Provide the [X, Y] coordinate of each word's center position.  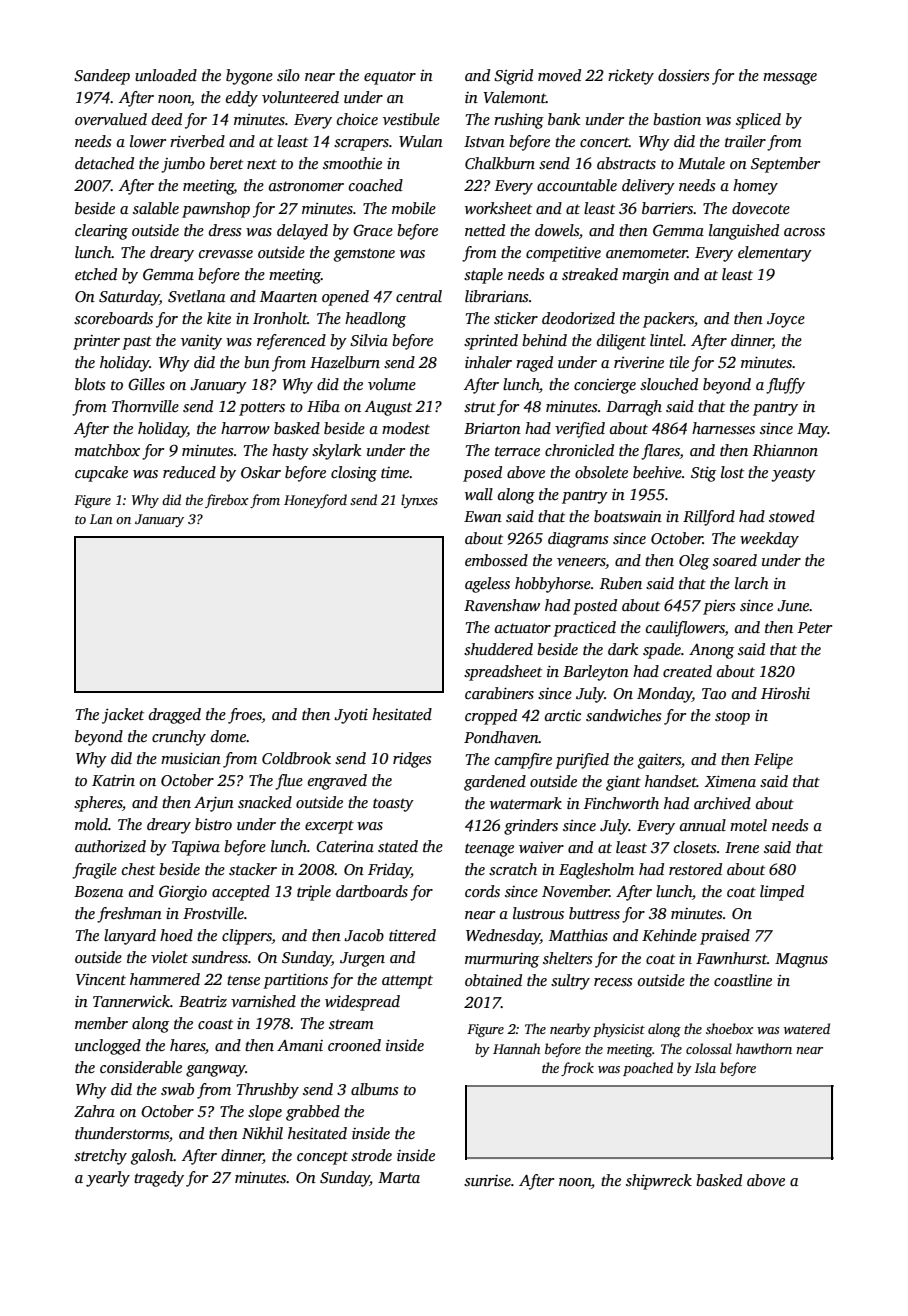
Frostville [213, 913]
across [804, 232]
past [137, 343]
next [262, 164]
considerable [141, 1067]
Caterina [345, 846]
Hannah [516, 1048]
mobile [414, 208]
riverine [639, 362]
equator [390, 78]
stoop [732, 718]
